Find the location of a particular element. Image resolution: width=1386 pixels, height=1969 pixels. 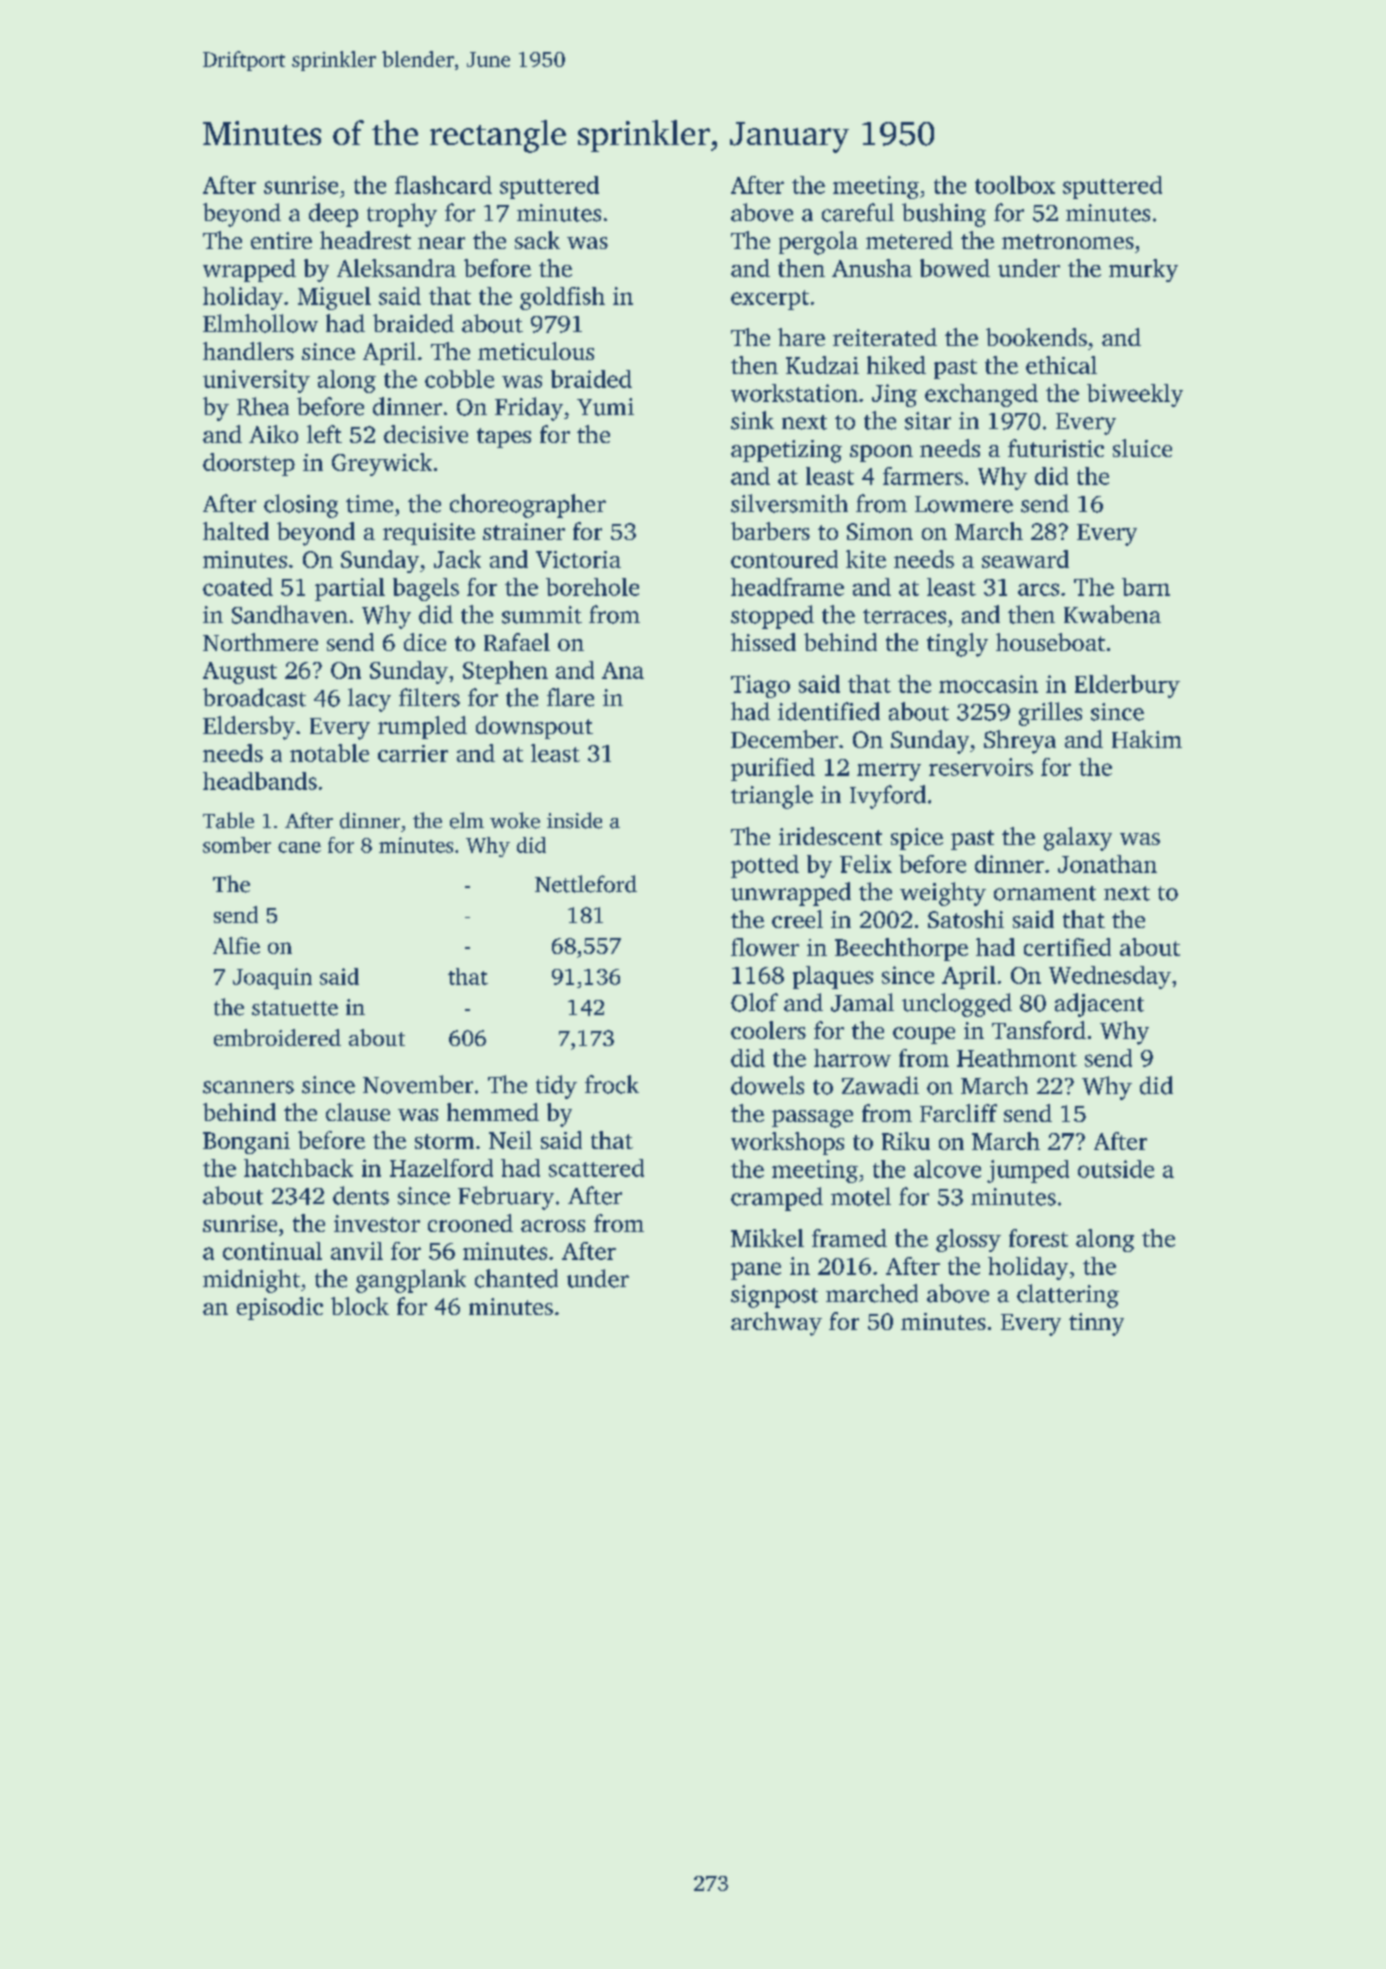

entire is located at coordinates (281, 240).
